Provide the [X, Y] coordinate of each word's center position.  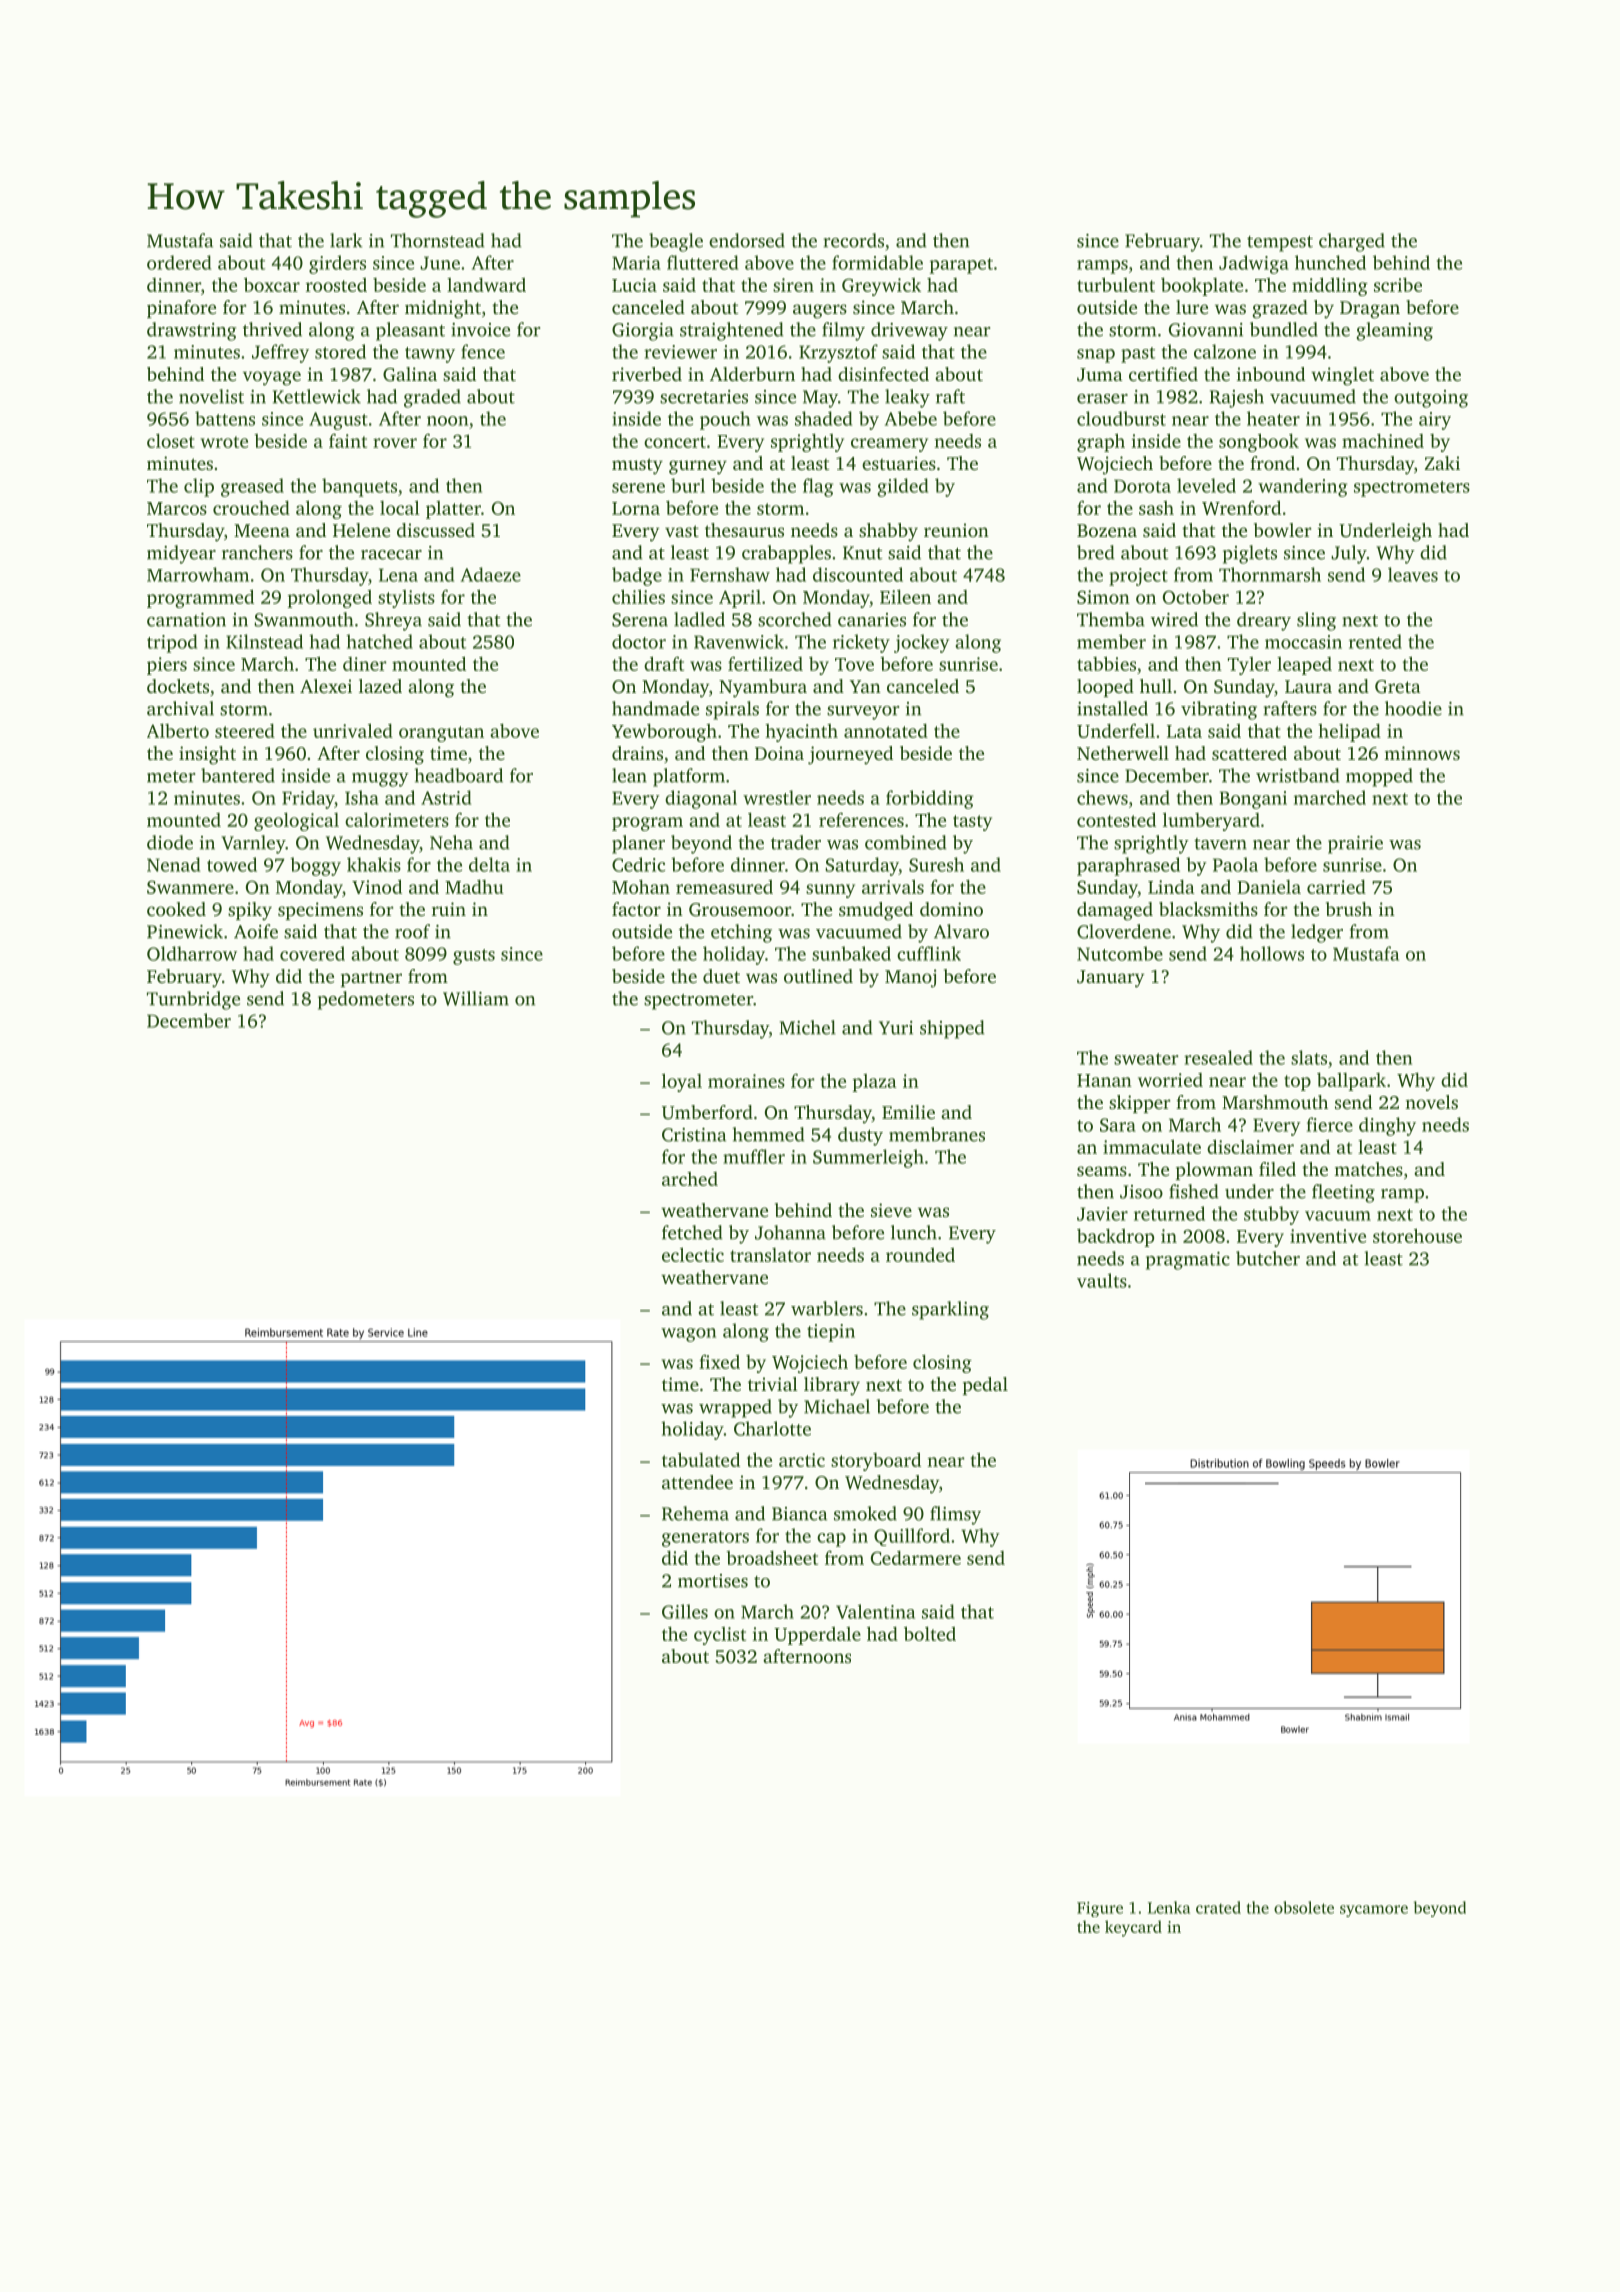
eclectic [693, 1254]
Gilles [685, 1611]
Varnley [253, 844]
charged [1352, 242]
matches [1368, 1169]
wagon [688, 1335]
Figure [1100, 1909]
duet [721, 976]
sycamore [1374, 1911]
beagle [676, 242]
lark [346, 240]
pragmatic [1188, 1261]
